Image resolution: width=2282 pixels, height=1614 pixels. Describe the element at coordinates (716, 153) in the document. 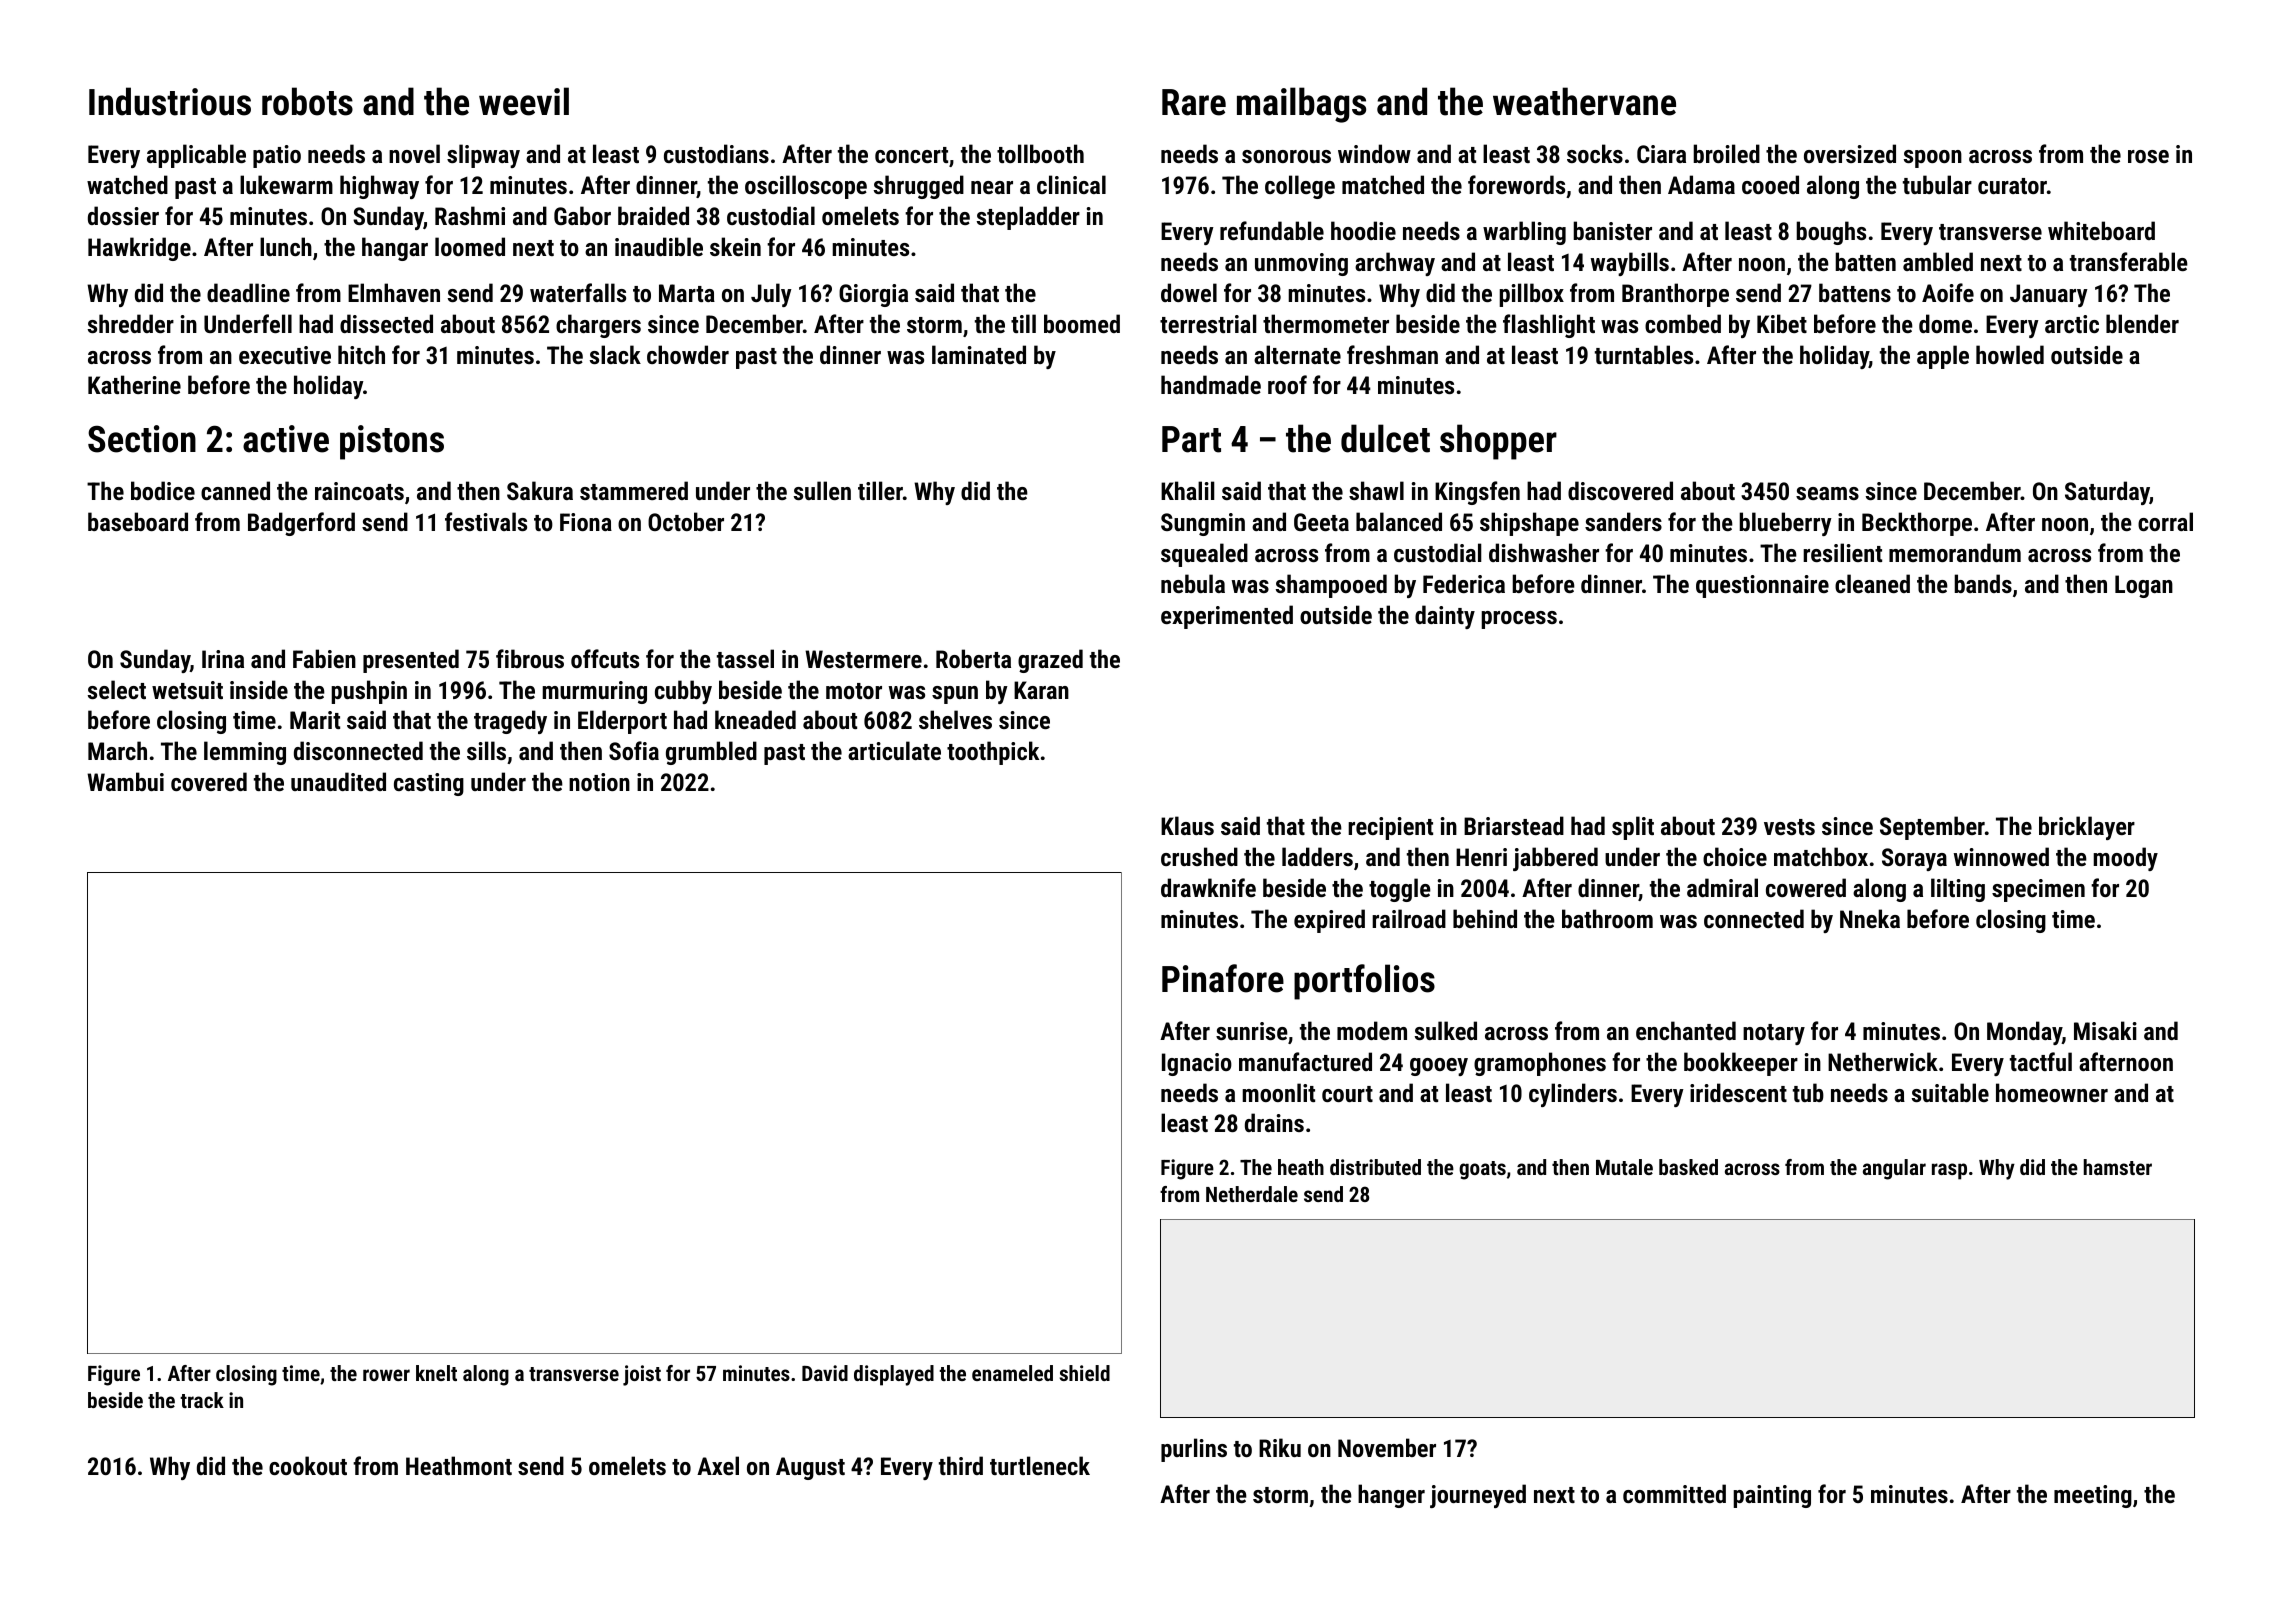

I see `custodians` at that location.
